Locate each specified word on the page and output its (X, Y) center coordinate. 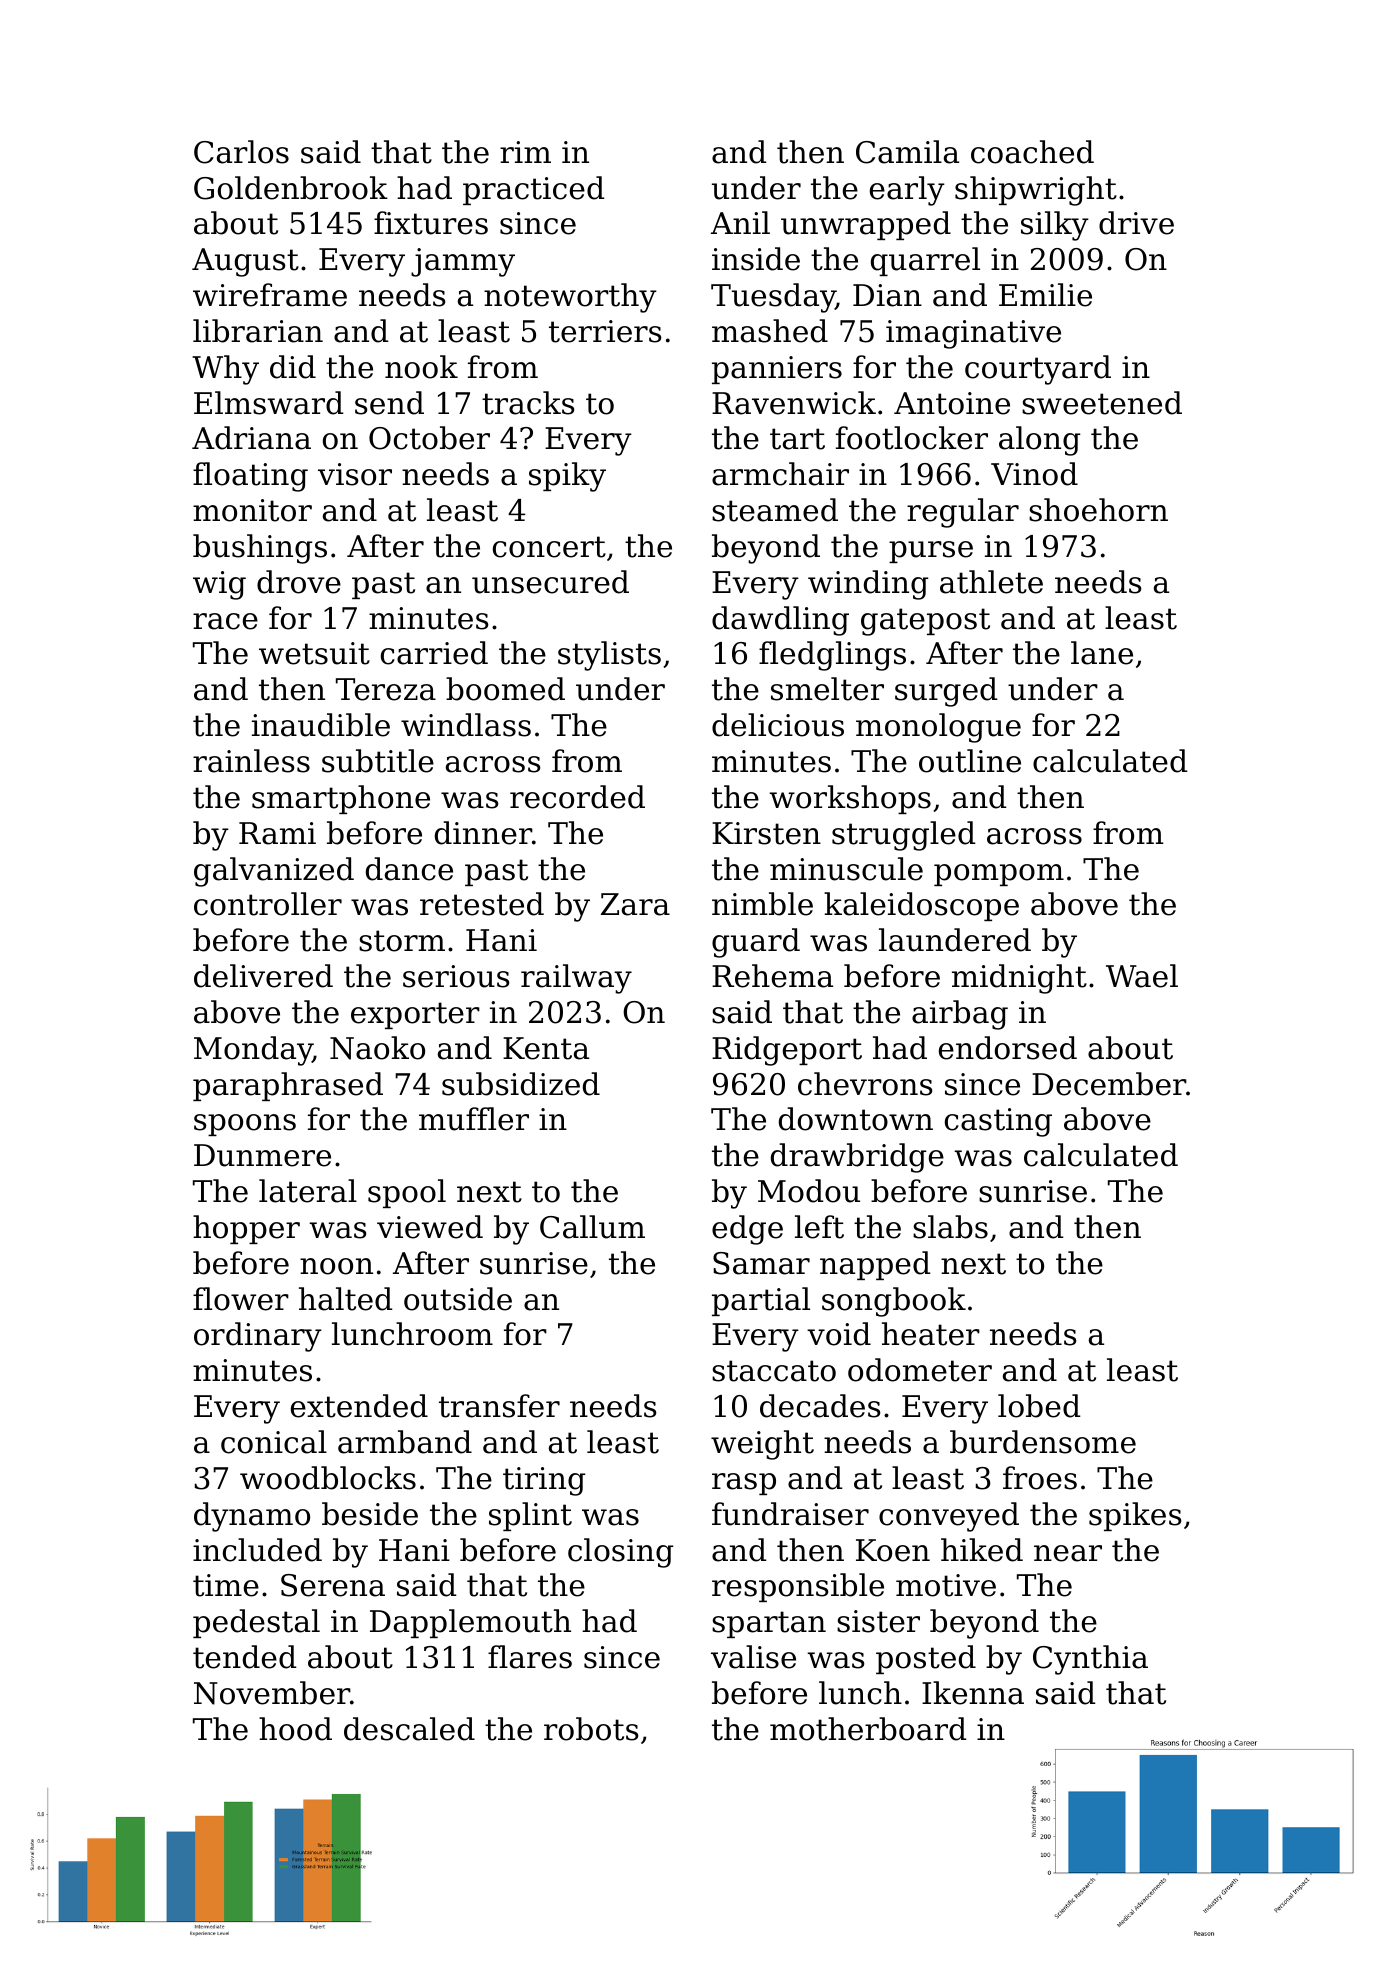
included (257, 1550)
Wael (1142, 976)
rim (525, 152)
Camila (907, 152)
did (293, 367)
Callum (592, 1227)
